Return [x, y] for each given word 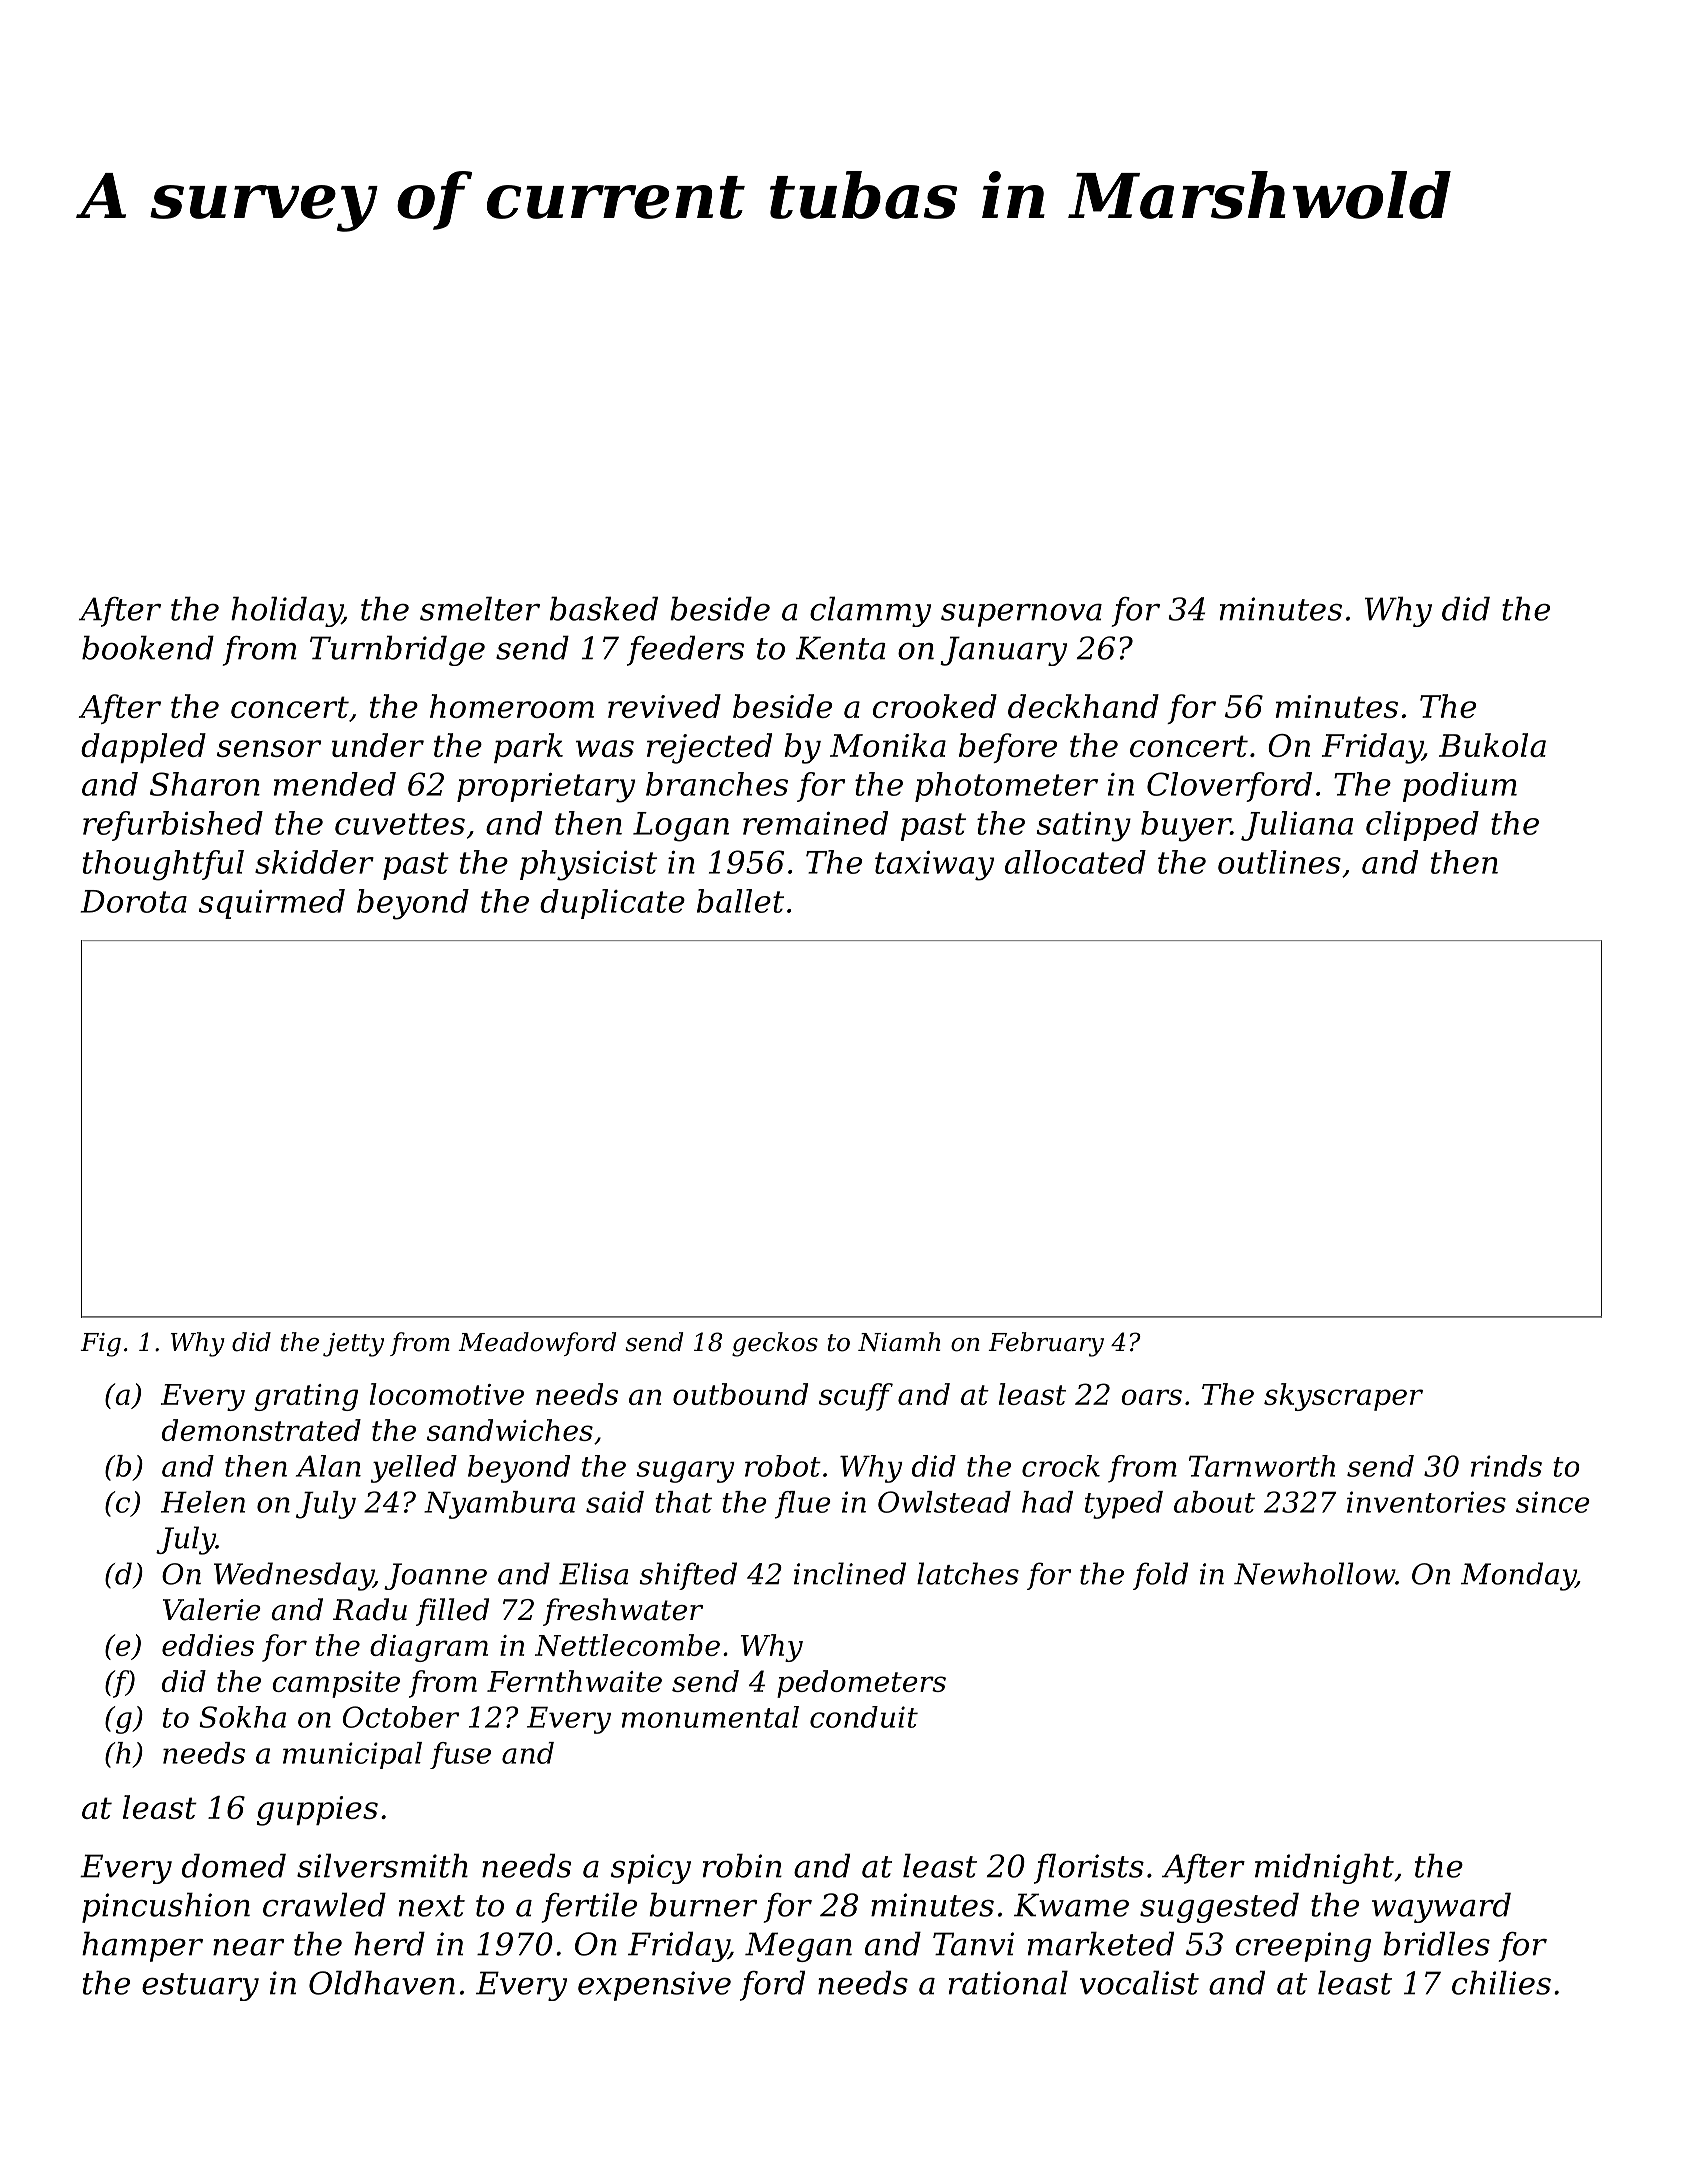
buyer [1186, 826]
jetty [353, 1345]
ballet [740, 901]
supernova [1021, 615]
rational [1008, 1982]
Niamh [899, 1342]
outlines [1279, 862]
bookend [148, 647]
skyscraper [1343, 1397]
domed [234, 1865]
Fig [100, 1345]
